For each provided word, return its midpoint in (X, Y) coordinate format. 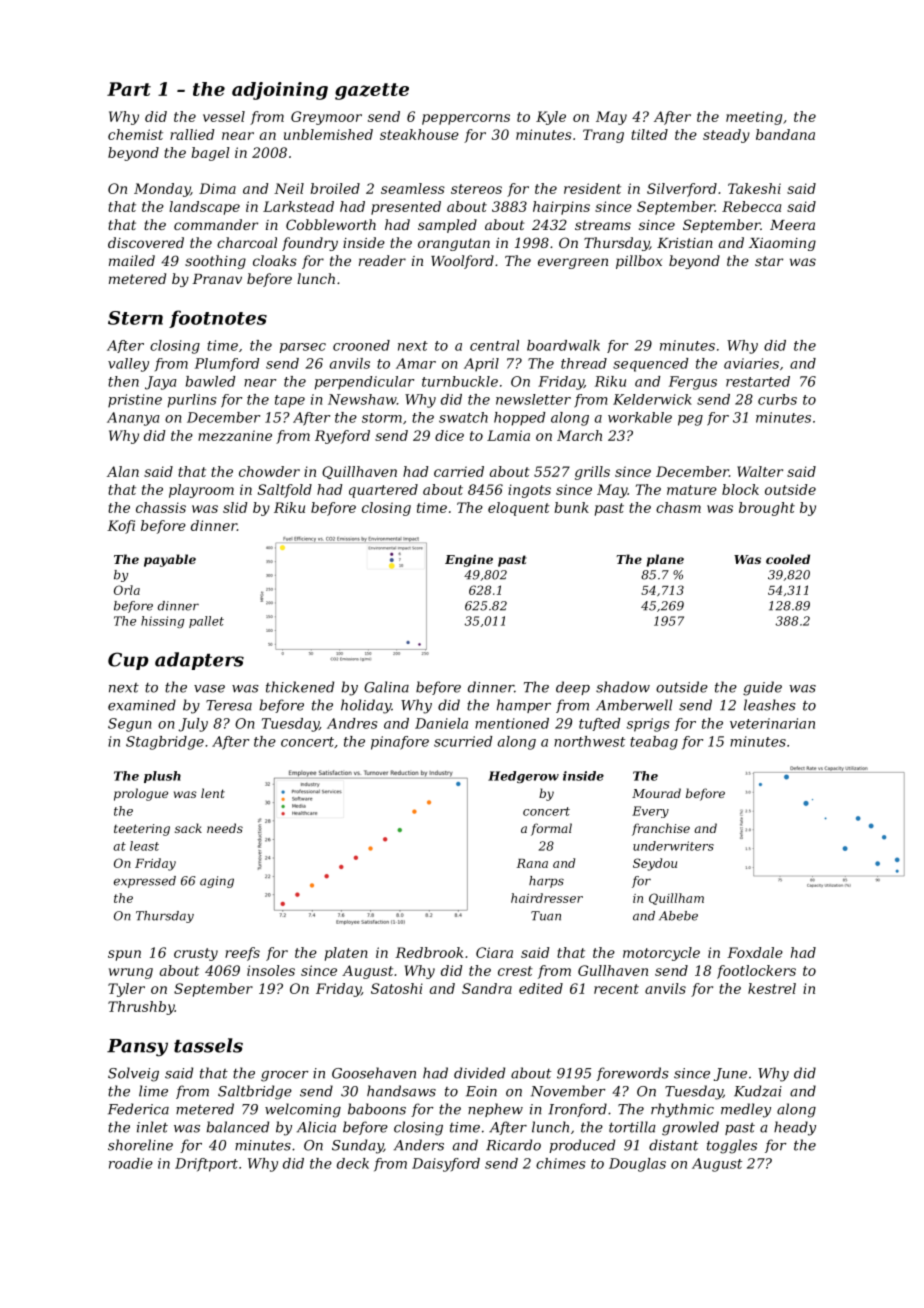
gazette (372, 91)
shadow (623, 687)
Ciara (494, 952)
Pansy (137, 1048)
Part (129, 89)
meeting (754, 118)
